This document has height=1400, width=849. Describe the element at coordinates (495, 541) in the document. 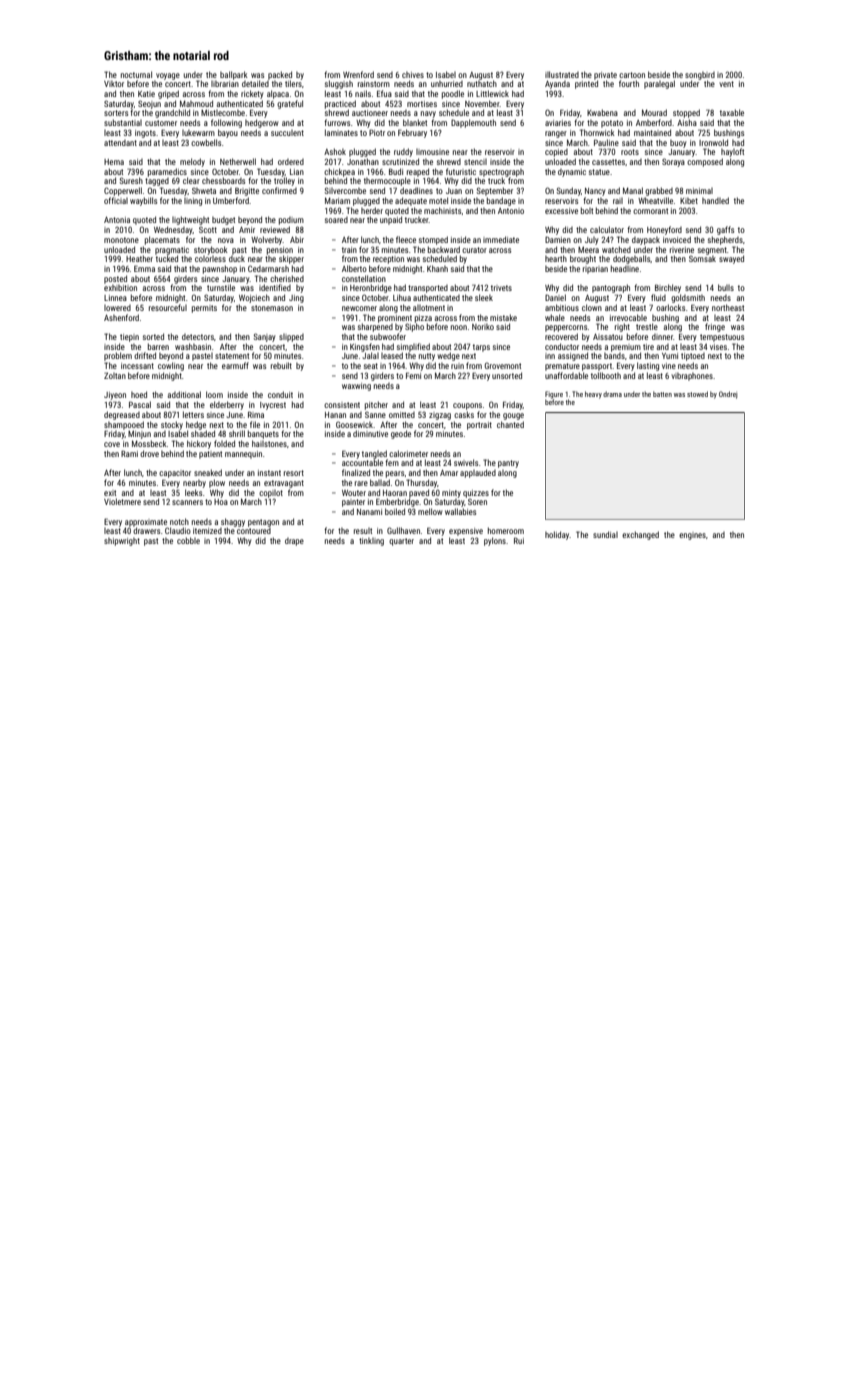

I see `pylons` at that location.
